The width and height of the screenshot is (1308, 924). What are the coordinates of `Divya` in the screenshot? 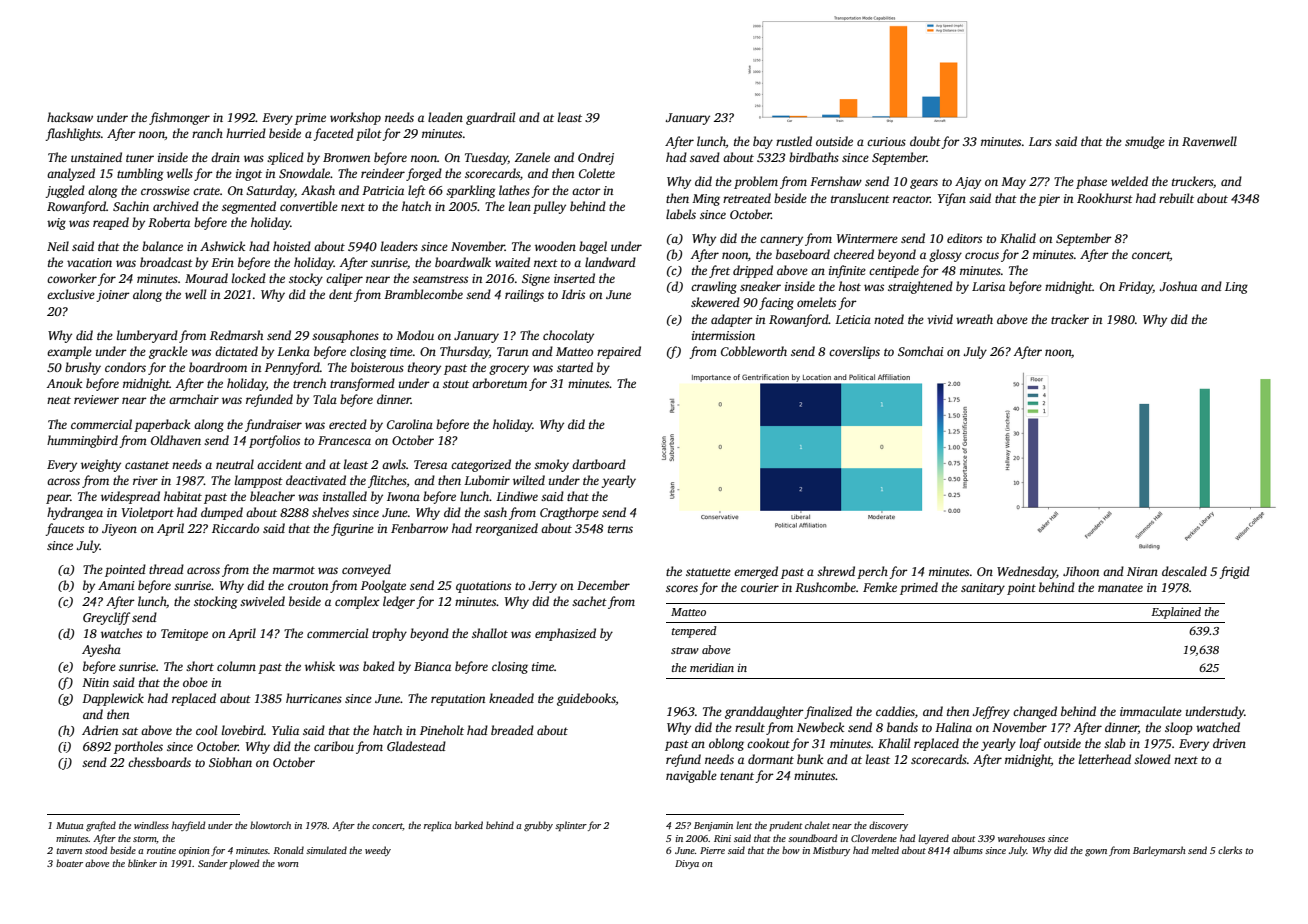 It's located at (687, 864).
